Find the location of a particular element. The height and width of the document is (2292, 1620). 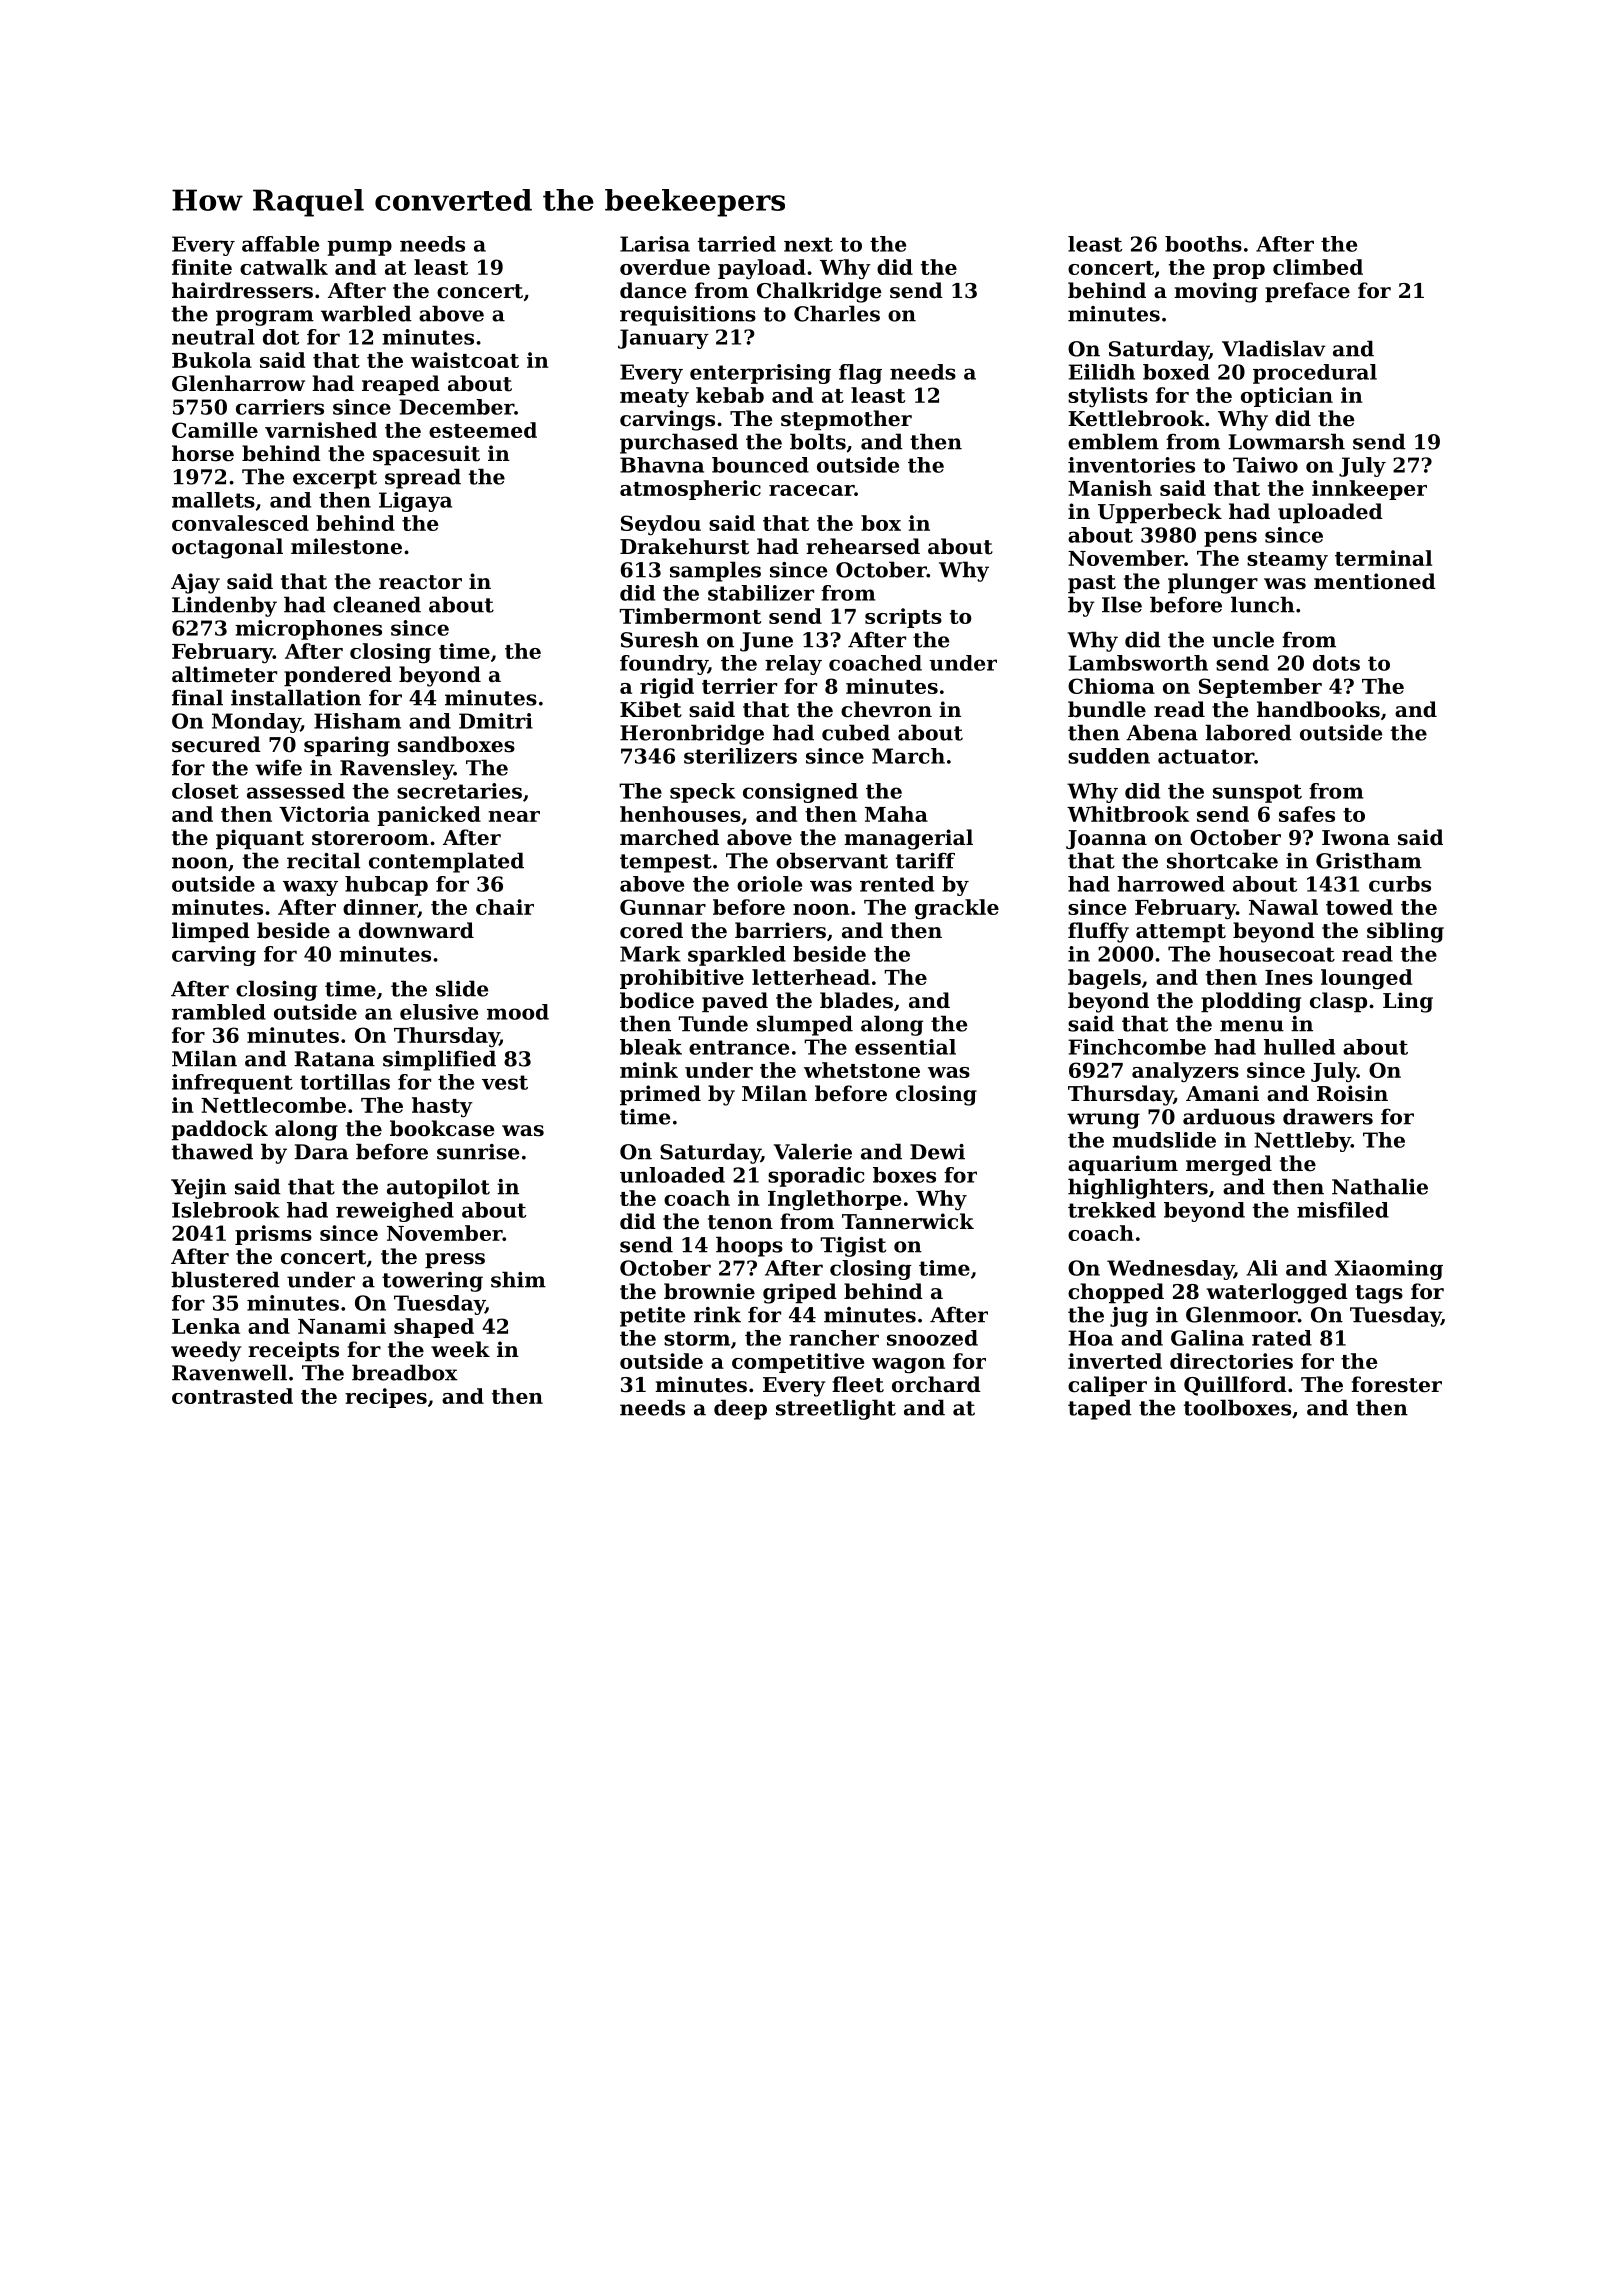

rigid is located at coordinates (667, 688).
